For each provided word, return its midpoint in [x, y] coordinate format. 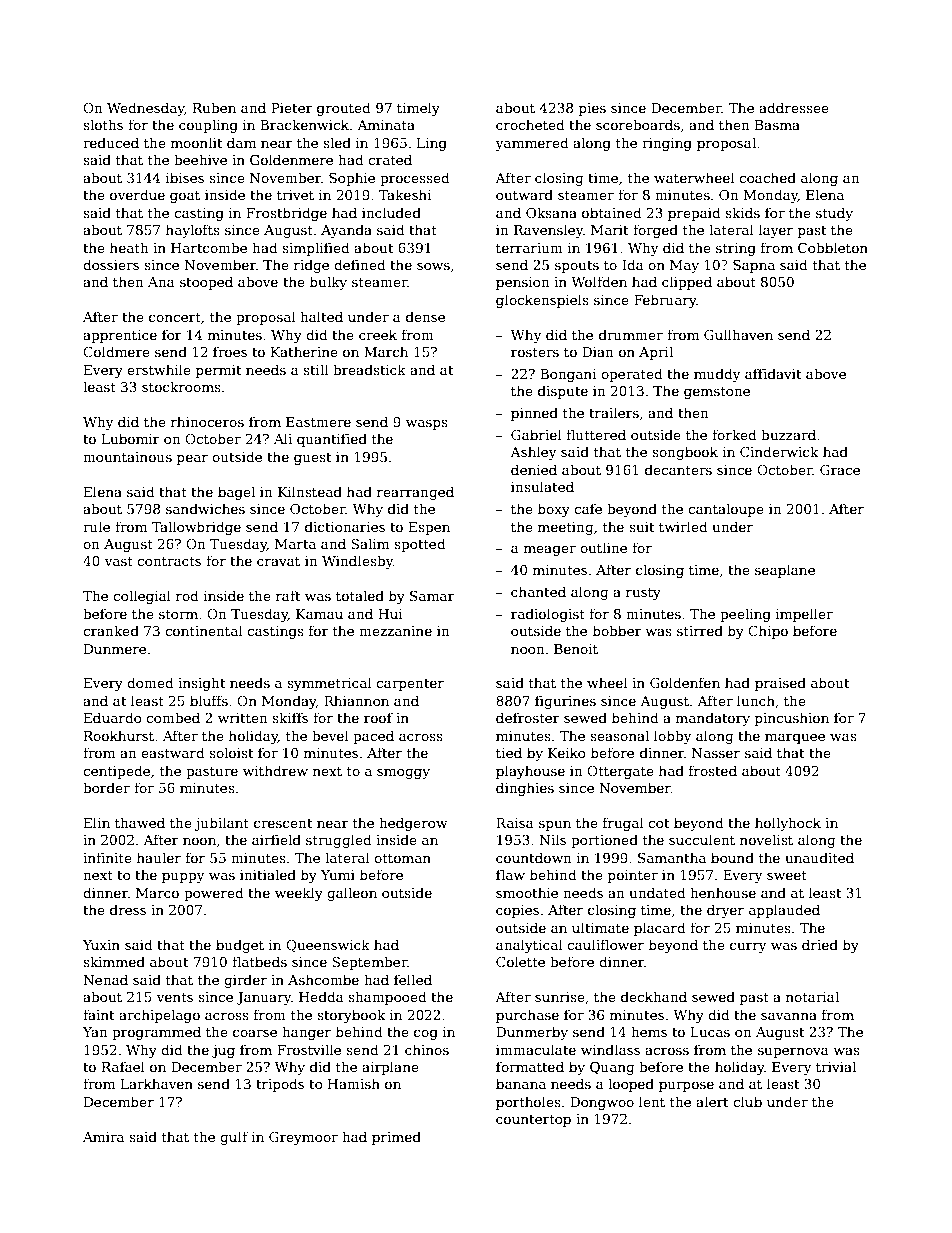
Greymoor [303, 1138]
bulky [328, 283]
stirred [700, 630]
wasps [427, 425]
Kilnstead [310, 491]
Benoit [576, 649]
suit [642, 527]
